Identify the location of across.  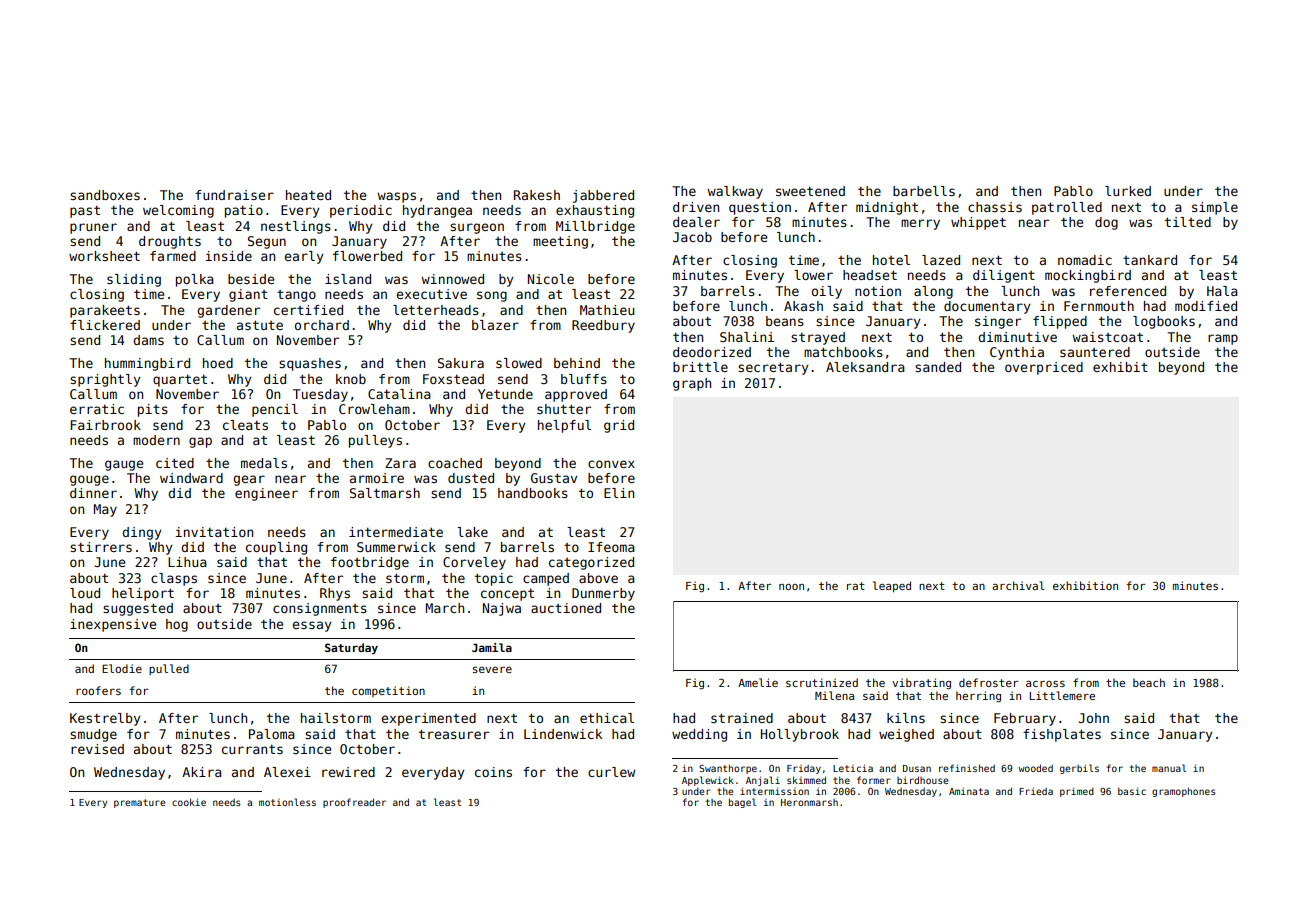
(1045, 684).
